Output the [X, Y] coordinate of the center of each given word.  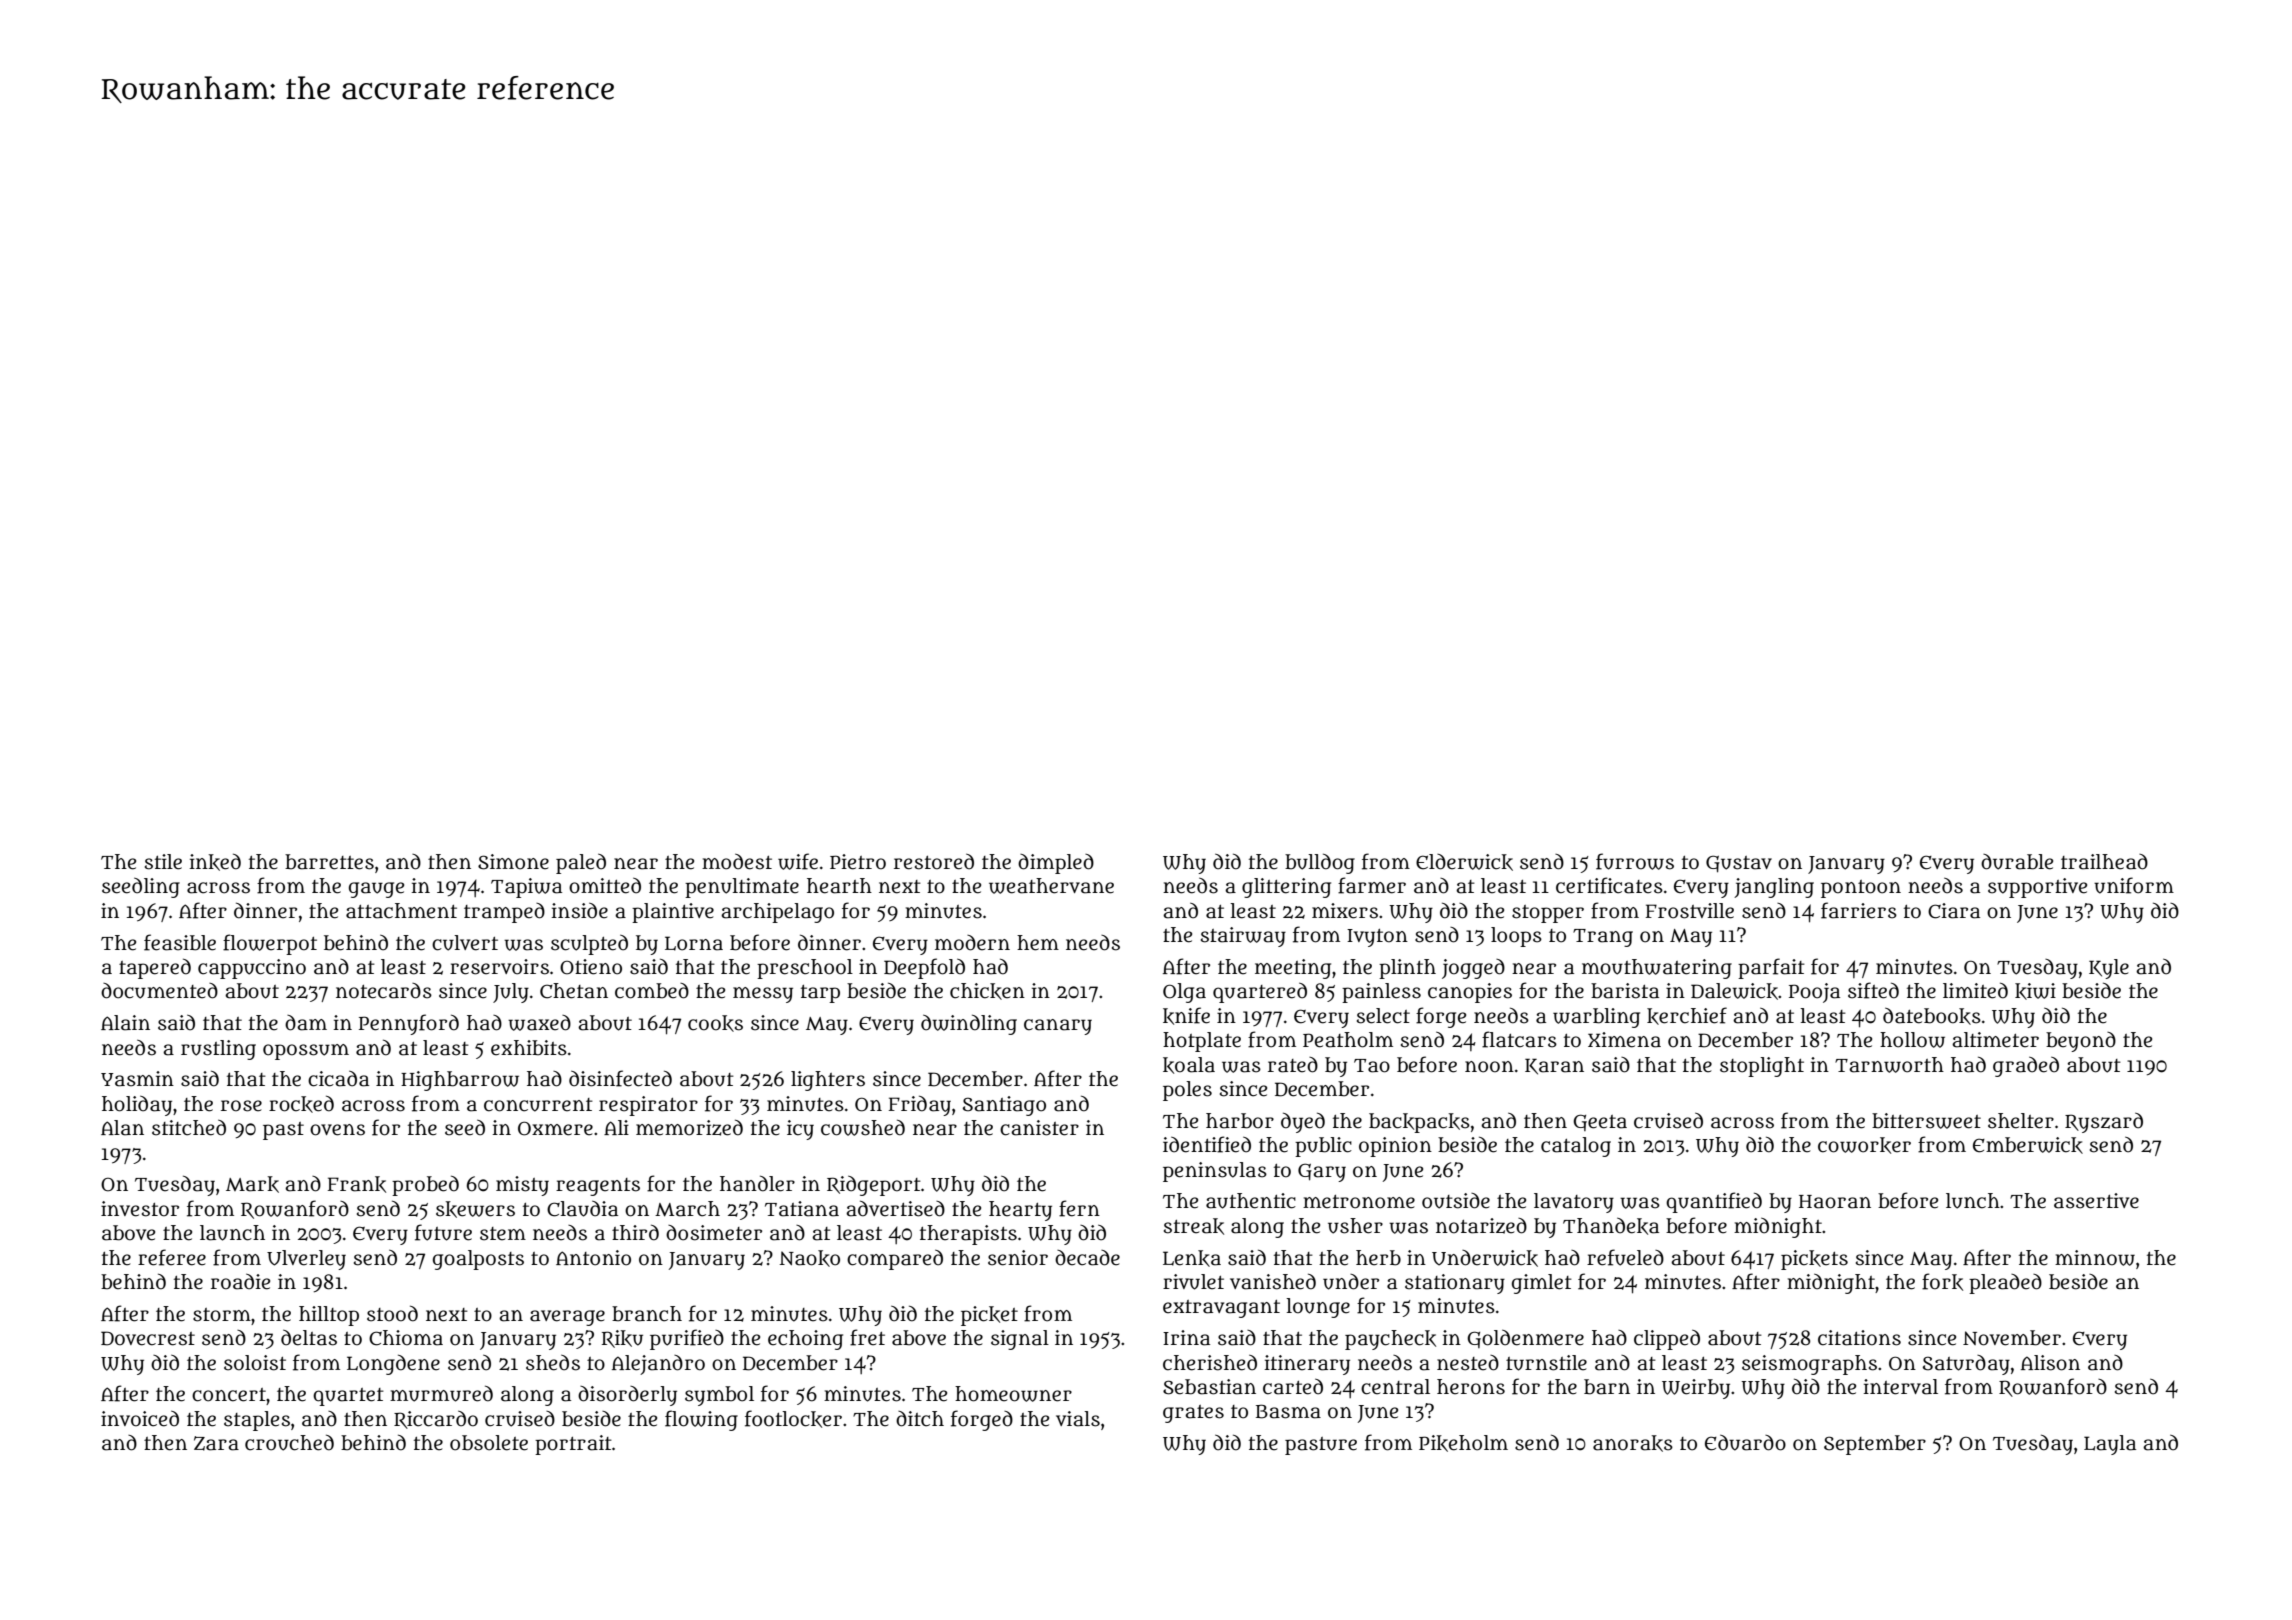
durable [2017, 862]
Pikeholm [1463, 1443]
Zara [216, 1443]
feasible [180, 942]
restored [934, 862]
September [1875, 1445]
